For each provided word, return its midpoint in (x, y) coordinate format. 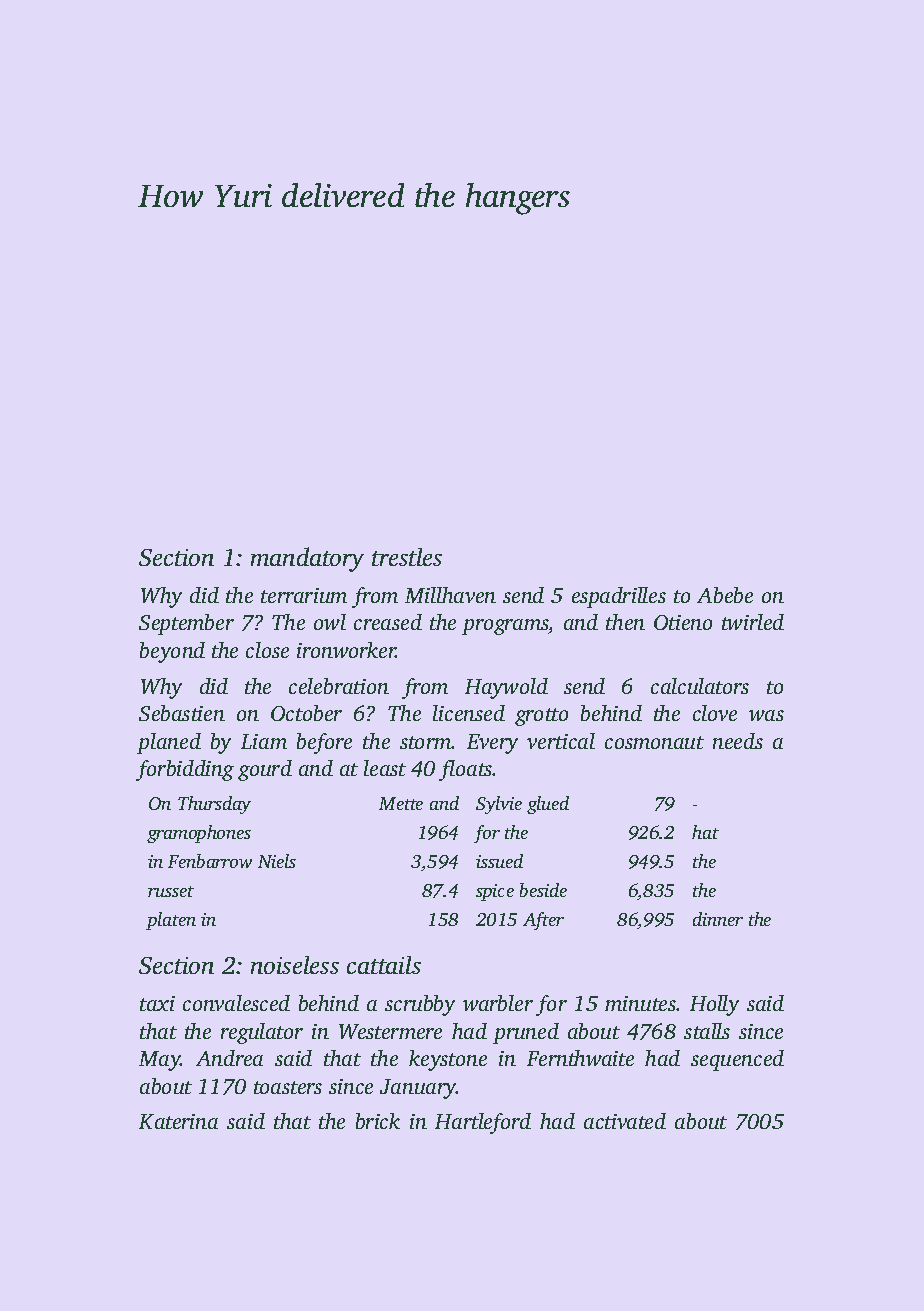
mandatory (307, 559)
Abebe (725, 595)
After (543, 921)
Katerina (178, 1121)
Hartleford (483, 1123)
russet (171, 891)
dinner (718, 919)
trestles (407, 557)
